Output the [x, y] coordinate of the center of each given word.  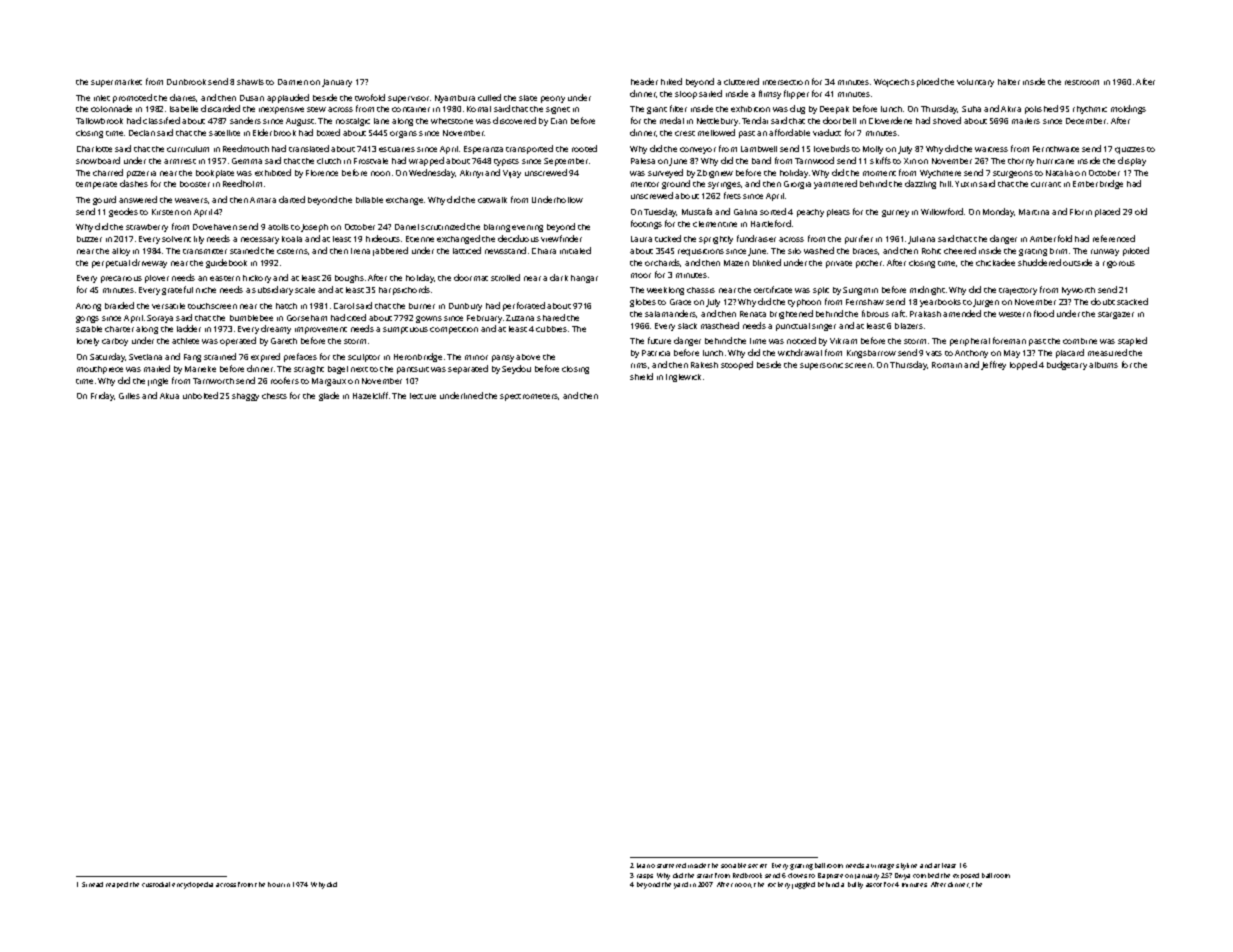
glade [329, 396]
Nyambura [455, 99]
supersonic [821, 366]
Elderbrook [274, 132]
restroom [1082, 82]
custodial [156, 884]
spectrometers [529, 397]
